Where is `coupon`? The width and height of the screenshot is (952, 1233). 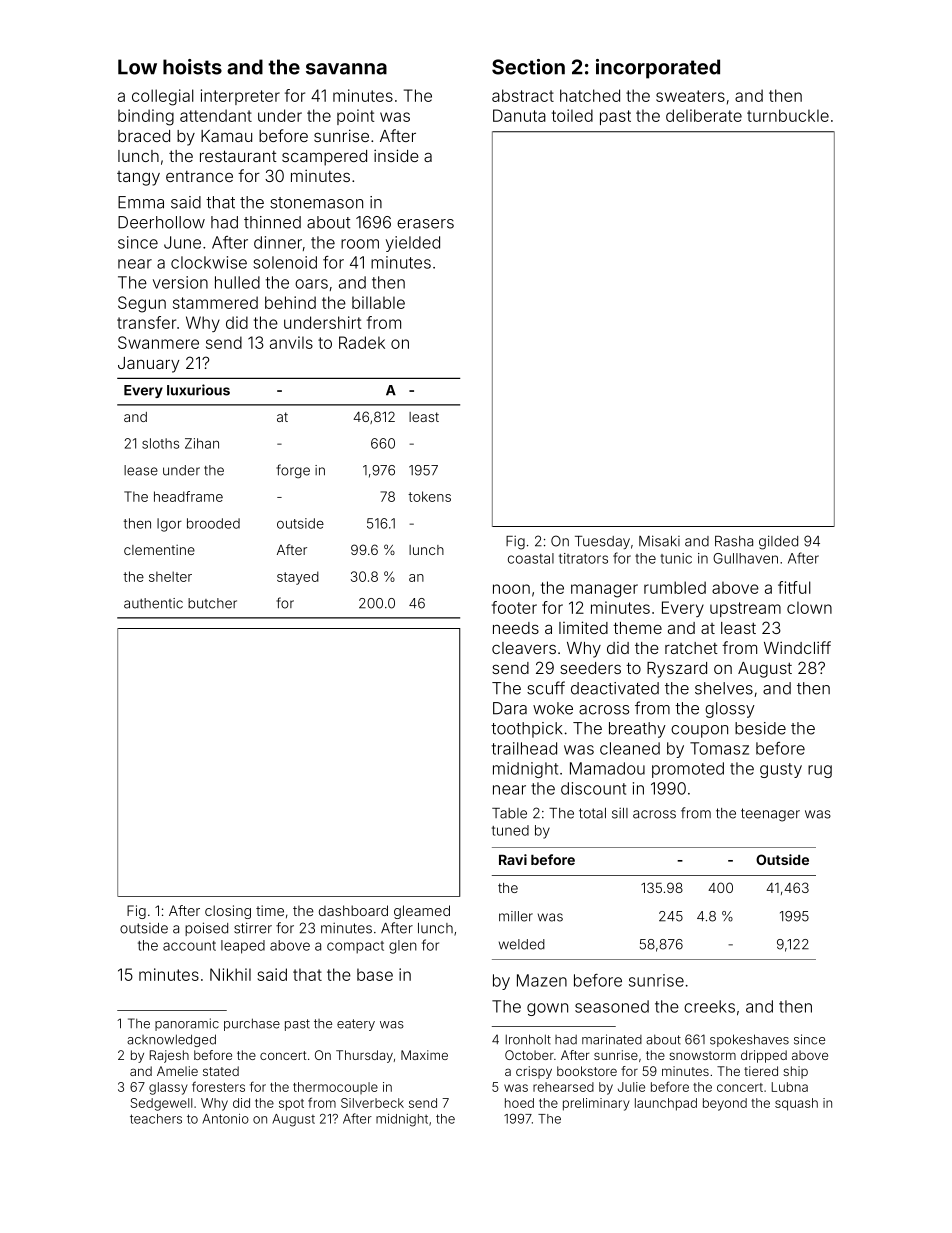 coupon is located at coordinates (699, 731).
